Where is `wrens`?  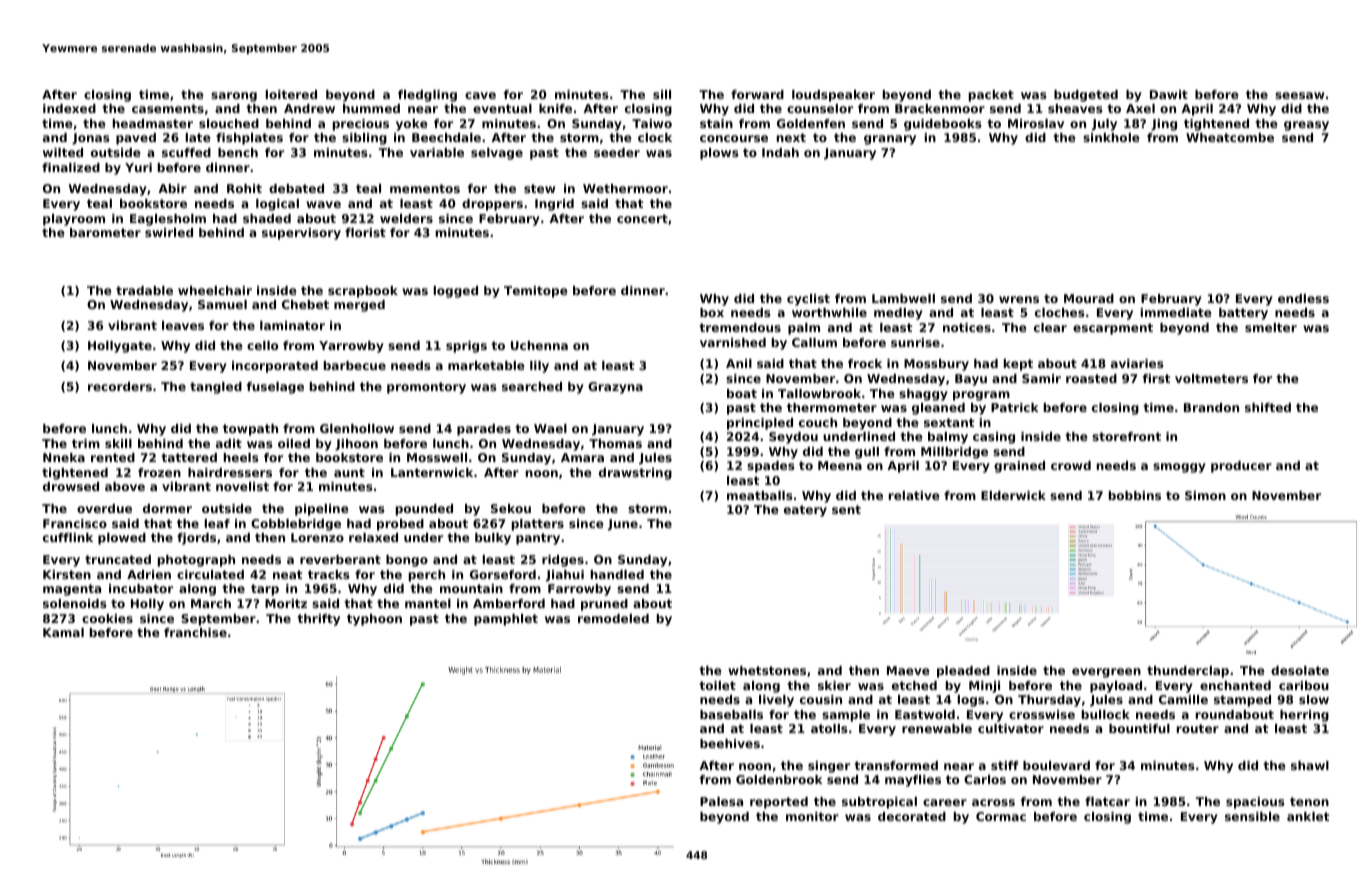
wrens is located at coordinates (1019, 299).
